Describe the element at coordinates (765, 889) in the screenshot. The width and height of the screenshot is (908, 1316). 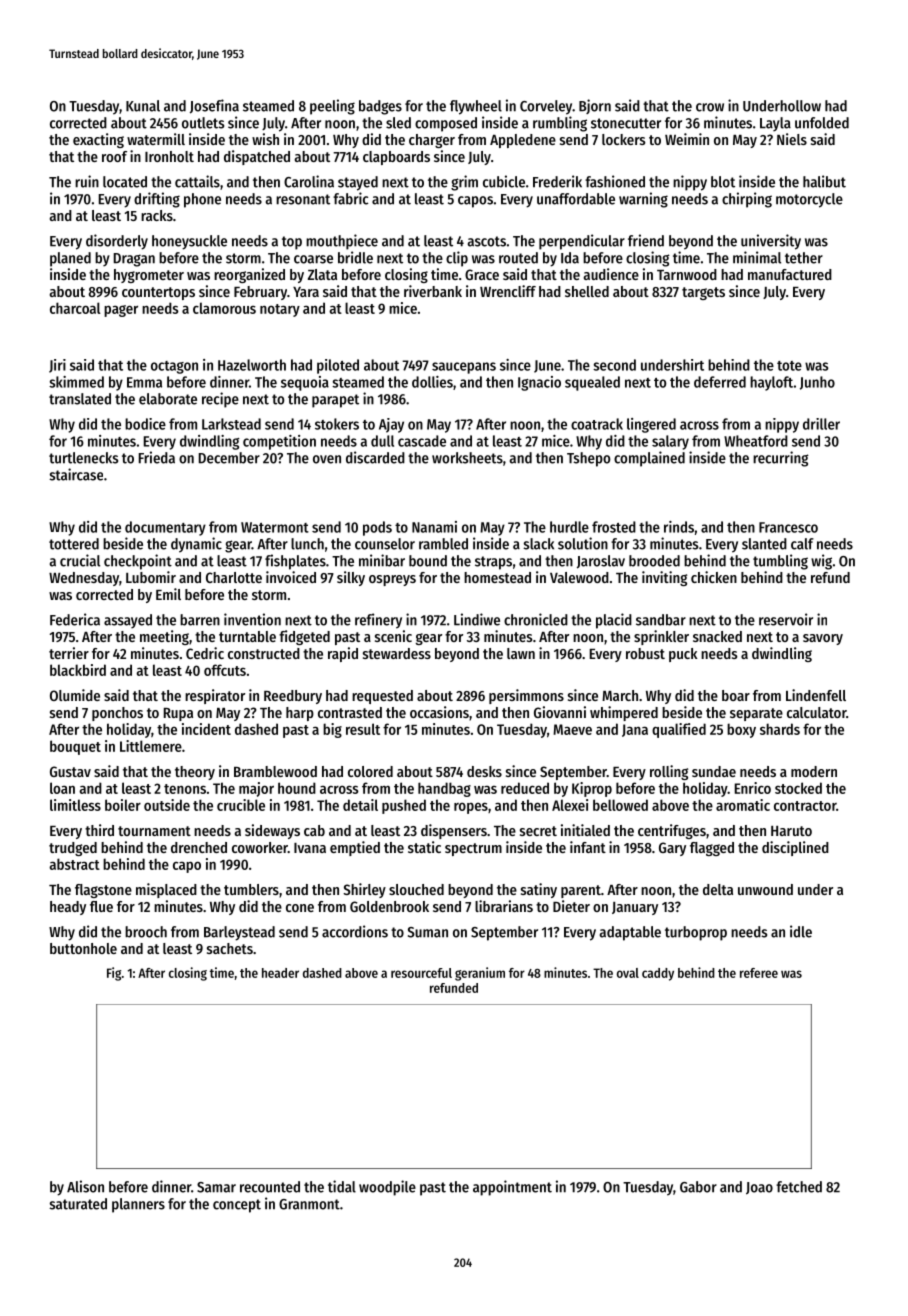
I see `unwound` at that location.
